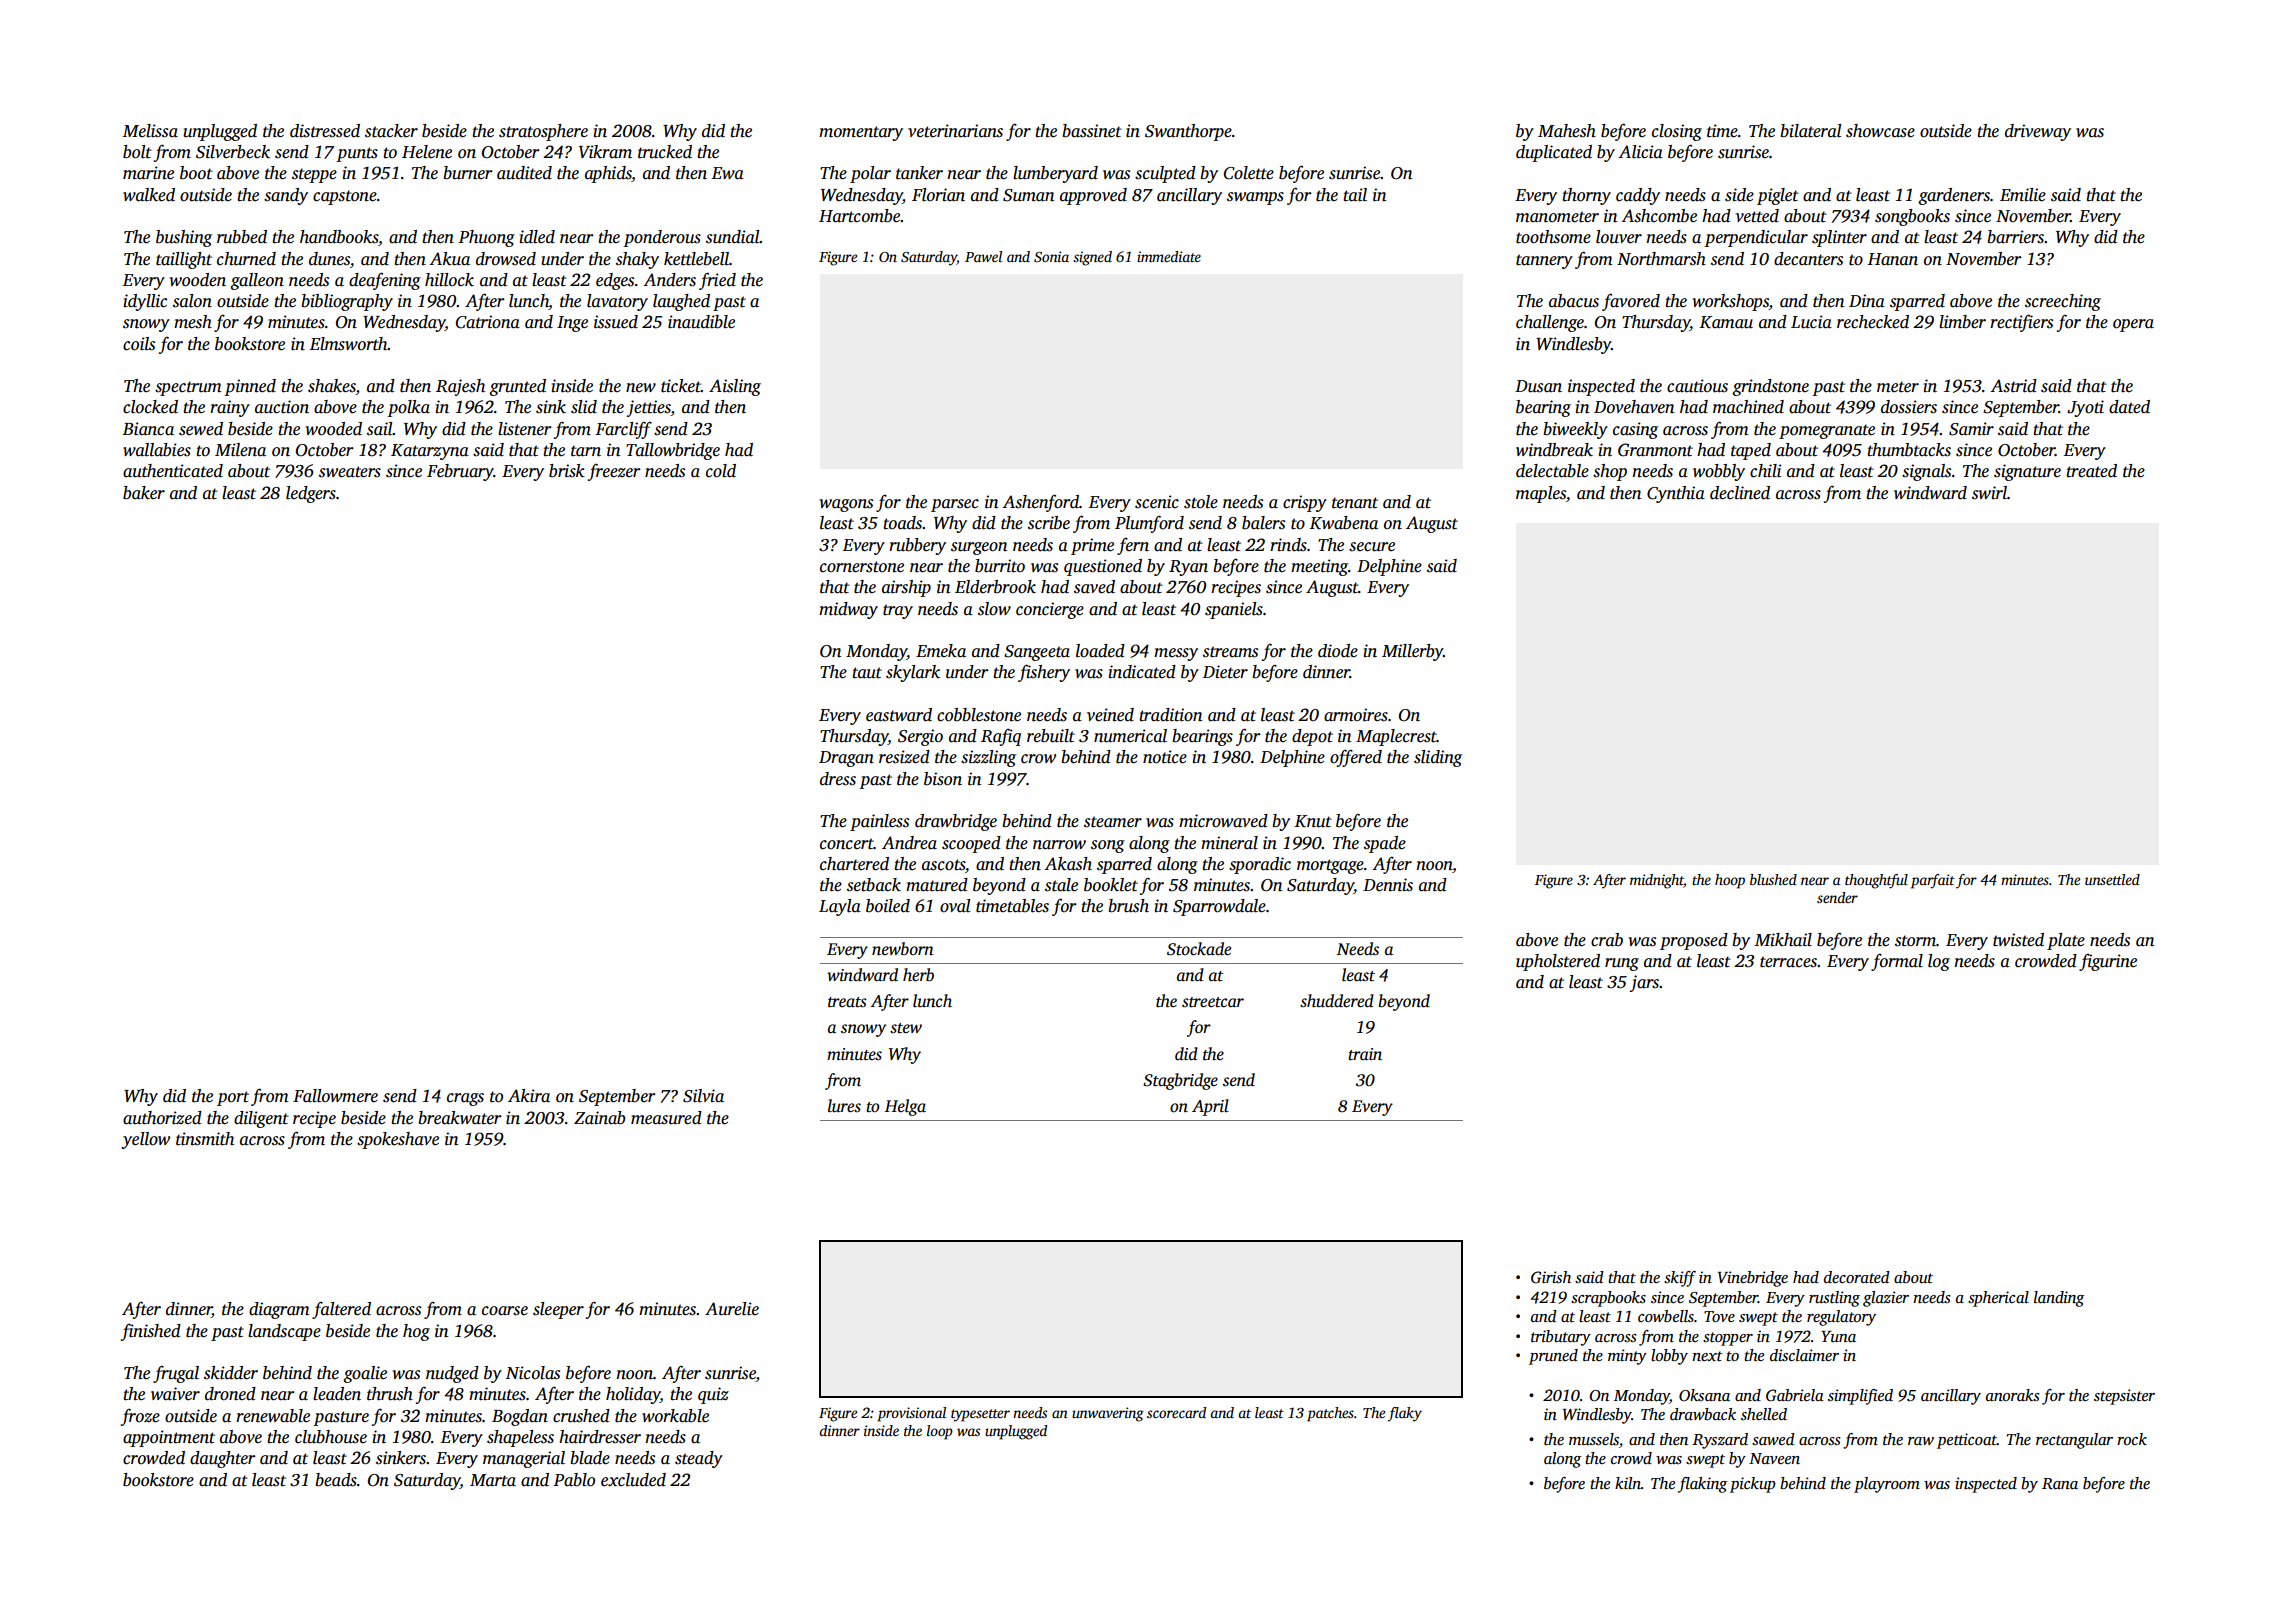 The width and height of the image is (2282, 1614). I want to click on spokeshave, so click(398, 1140).
